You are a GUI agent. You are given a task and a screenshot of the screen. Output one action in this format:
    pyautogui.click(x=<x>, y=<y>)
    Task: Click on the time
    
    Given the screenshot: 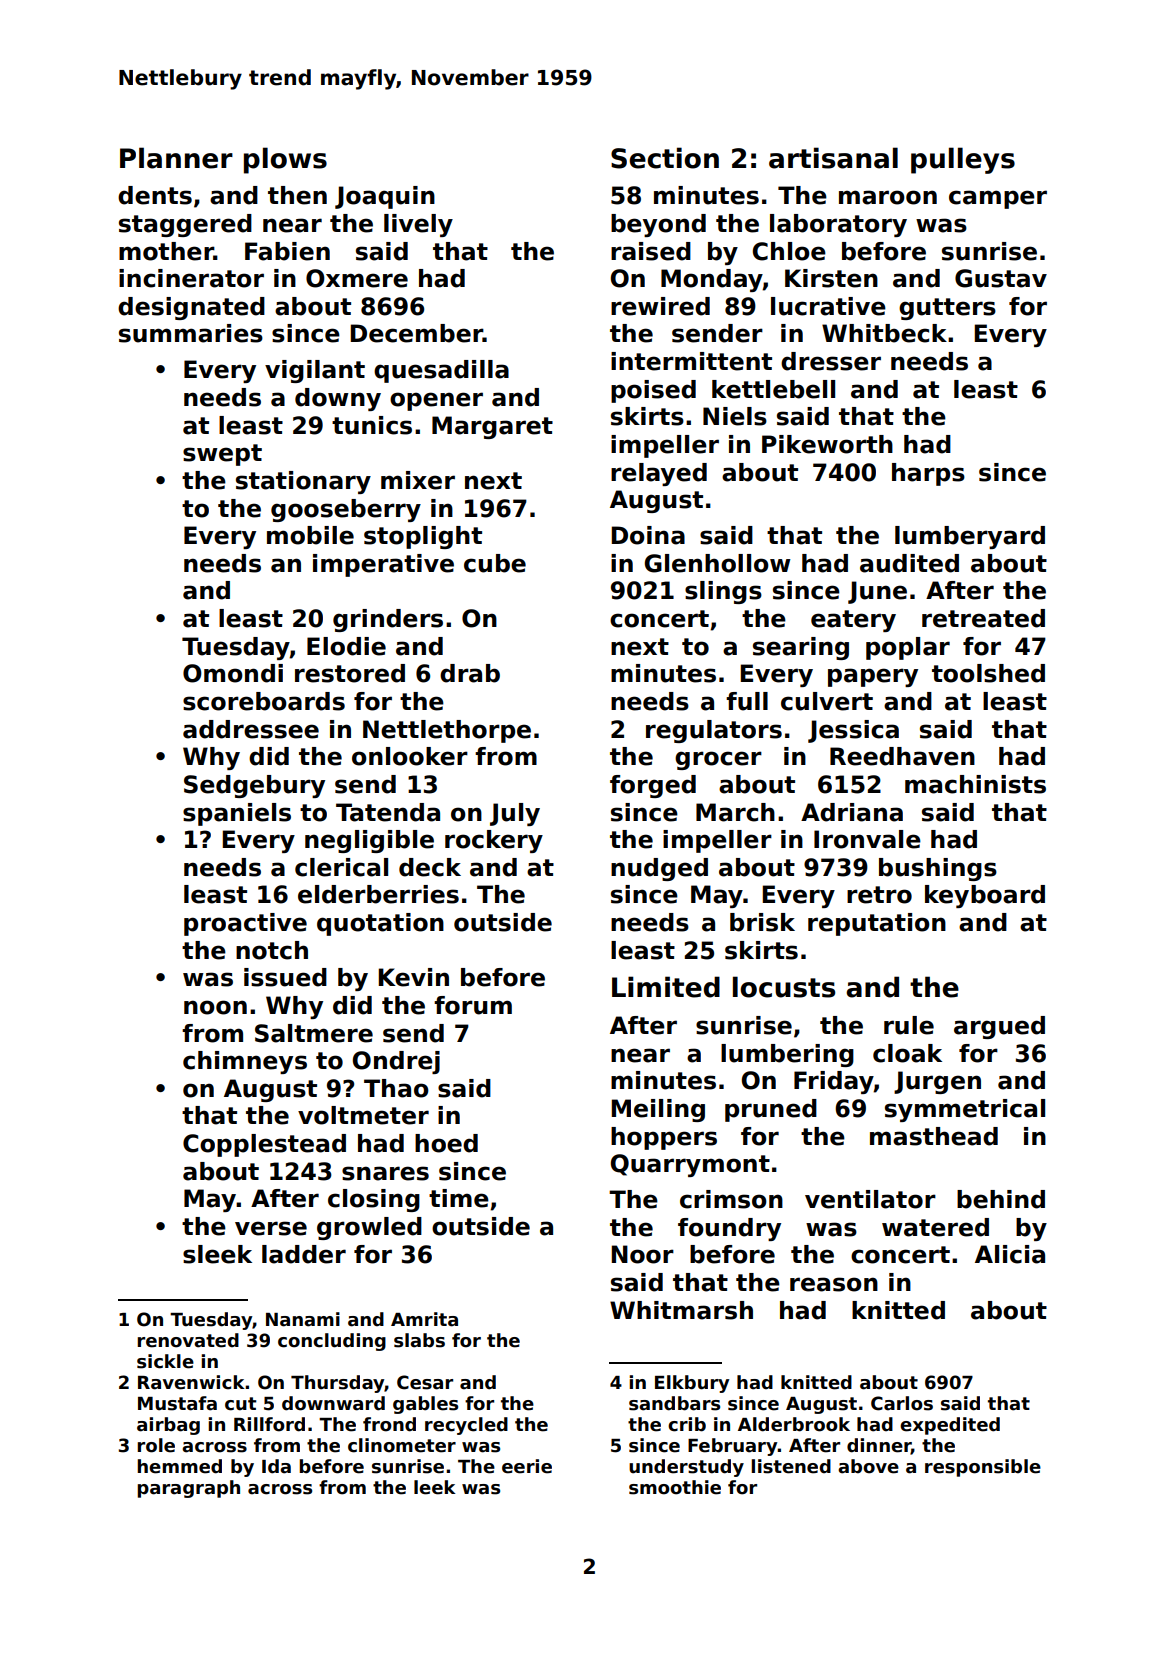 What is the action you would take?
    pyautogui.click(x=459, y=1198)
